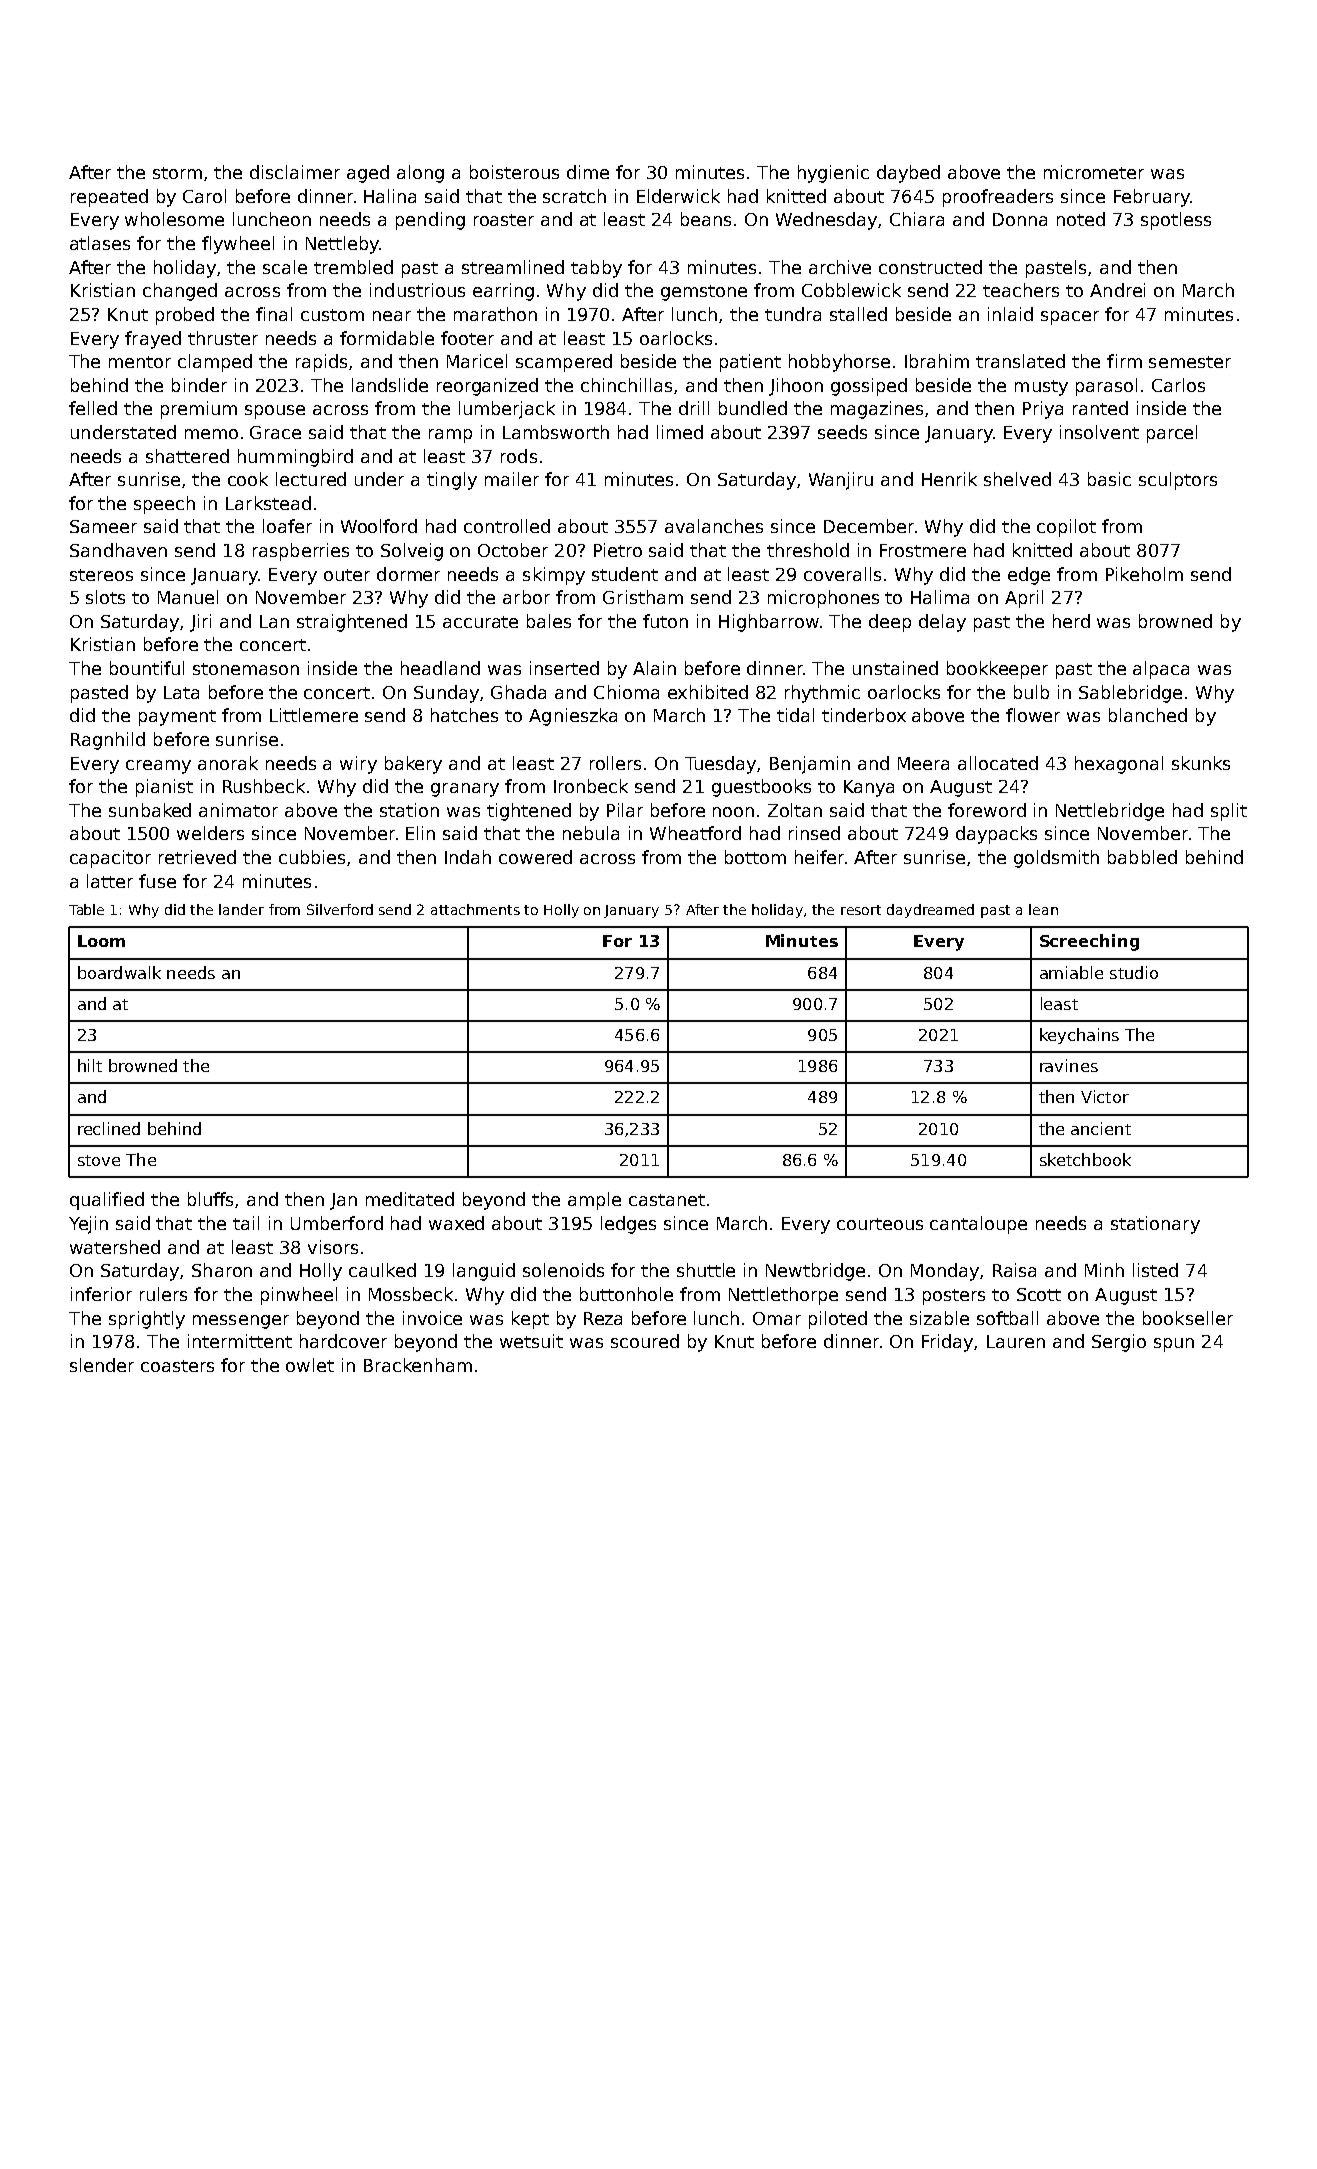  I want to click on aged, so click(368, 174).
